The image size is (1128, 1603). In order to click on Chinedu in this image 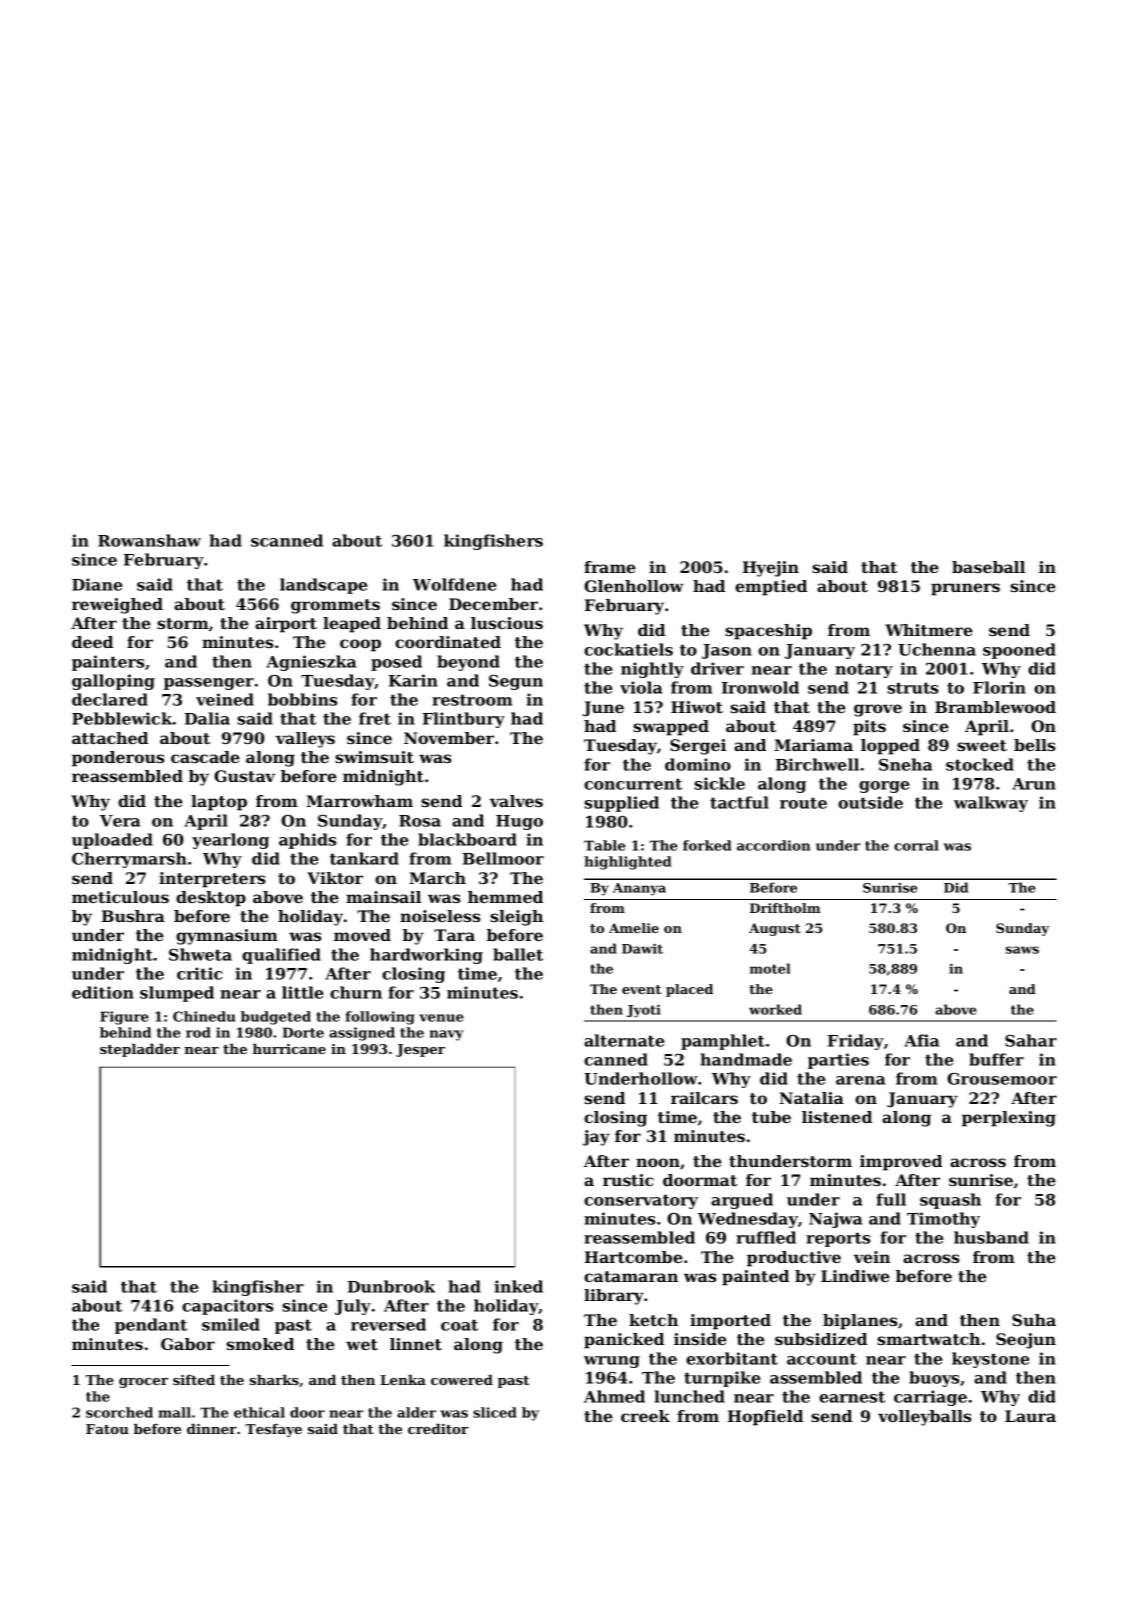, I will do `click(204, 1016)`.
